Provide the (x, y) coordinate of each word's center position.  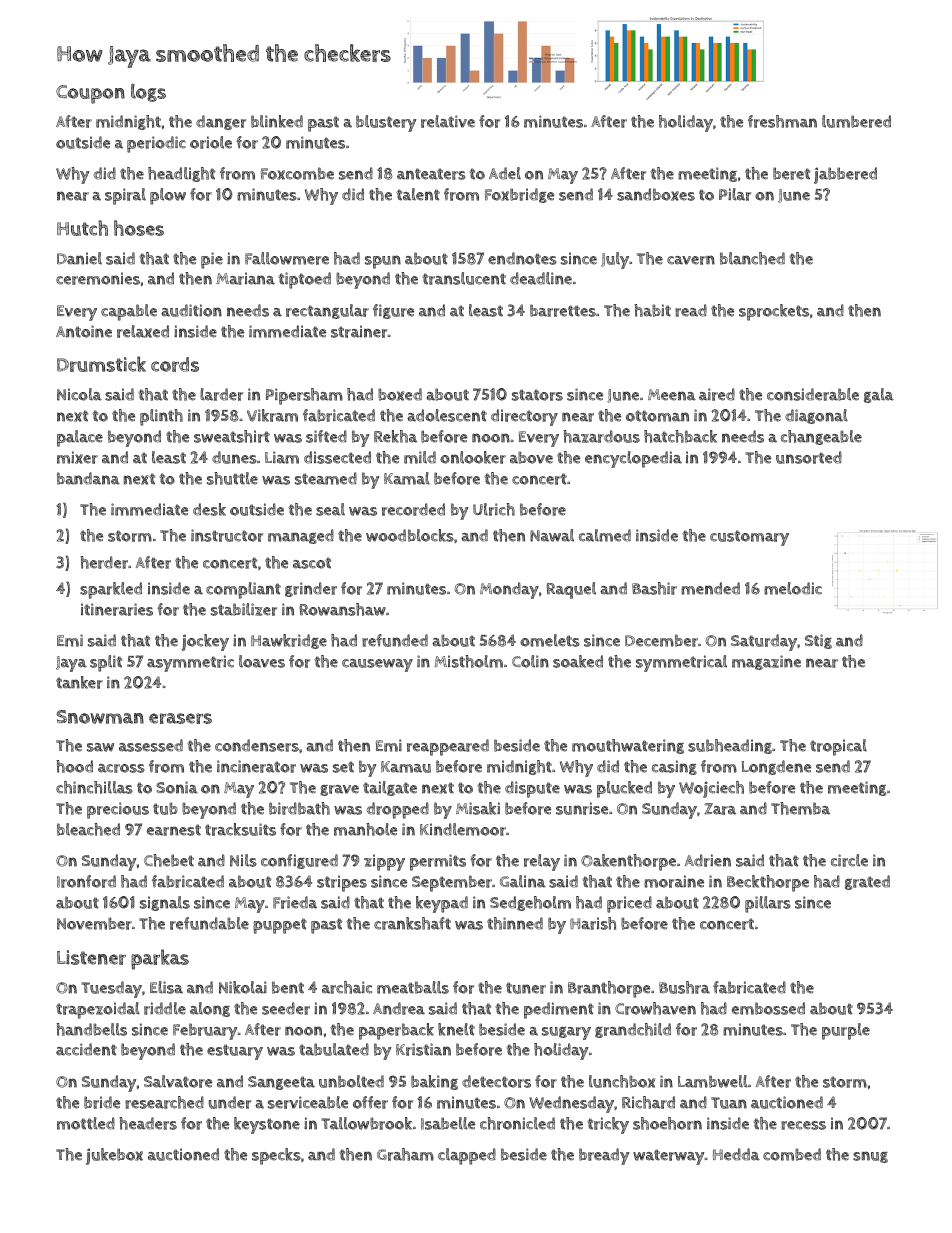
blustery (386, 123)
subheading (730, 746)
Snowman (100, 717)
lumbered (856, 121)
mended (710, 588)
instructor (227, 535)
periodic (156, 144)
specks (276, 1156)
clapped (467, 1156)
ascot (312, 563)
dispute (532, 789)
